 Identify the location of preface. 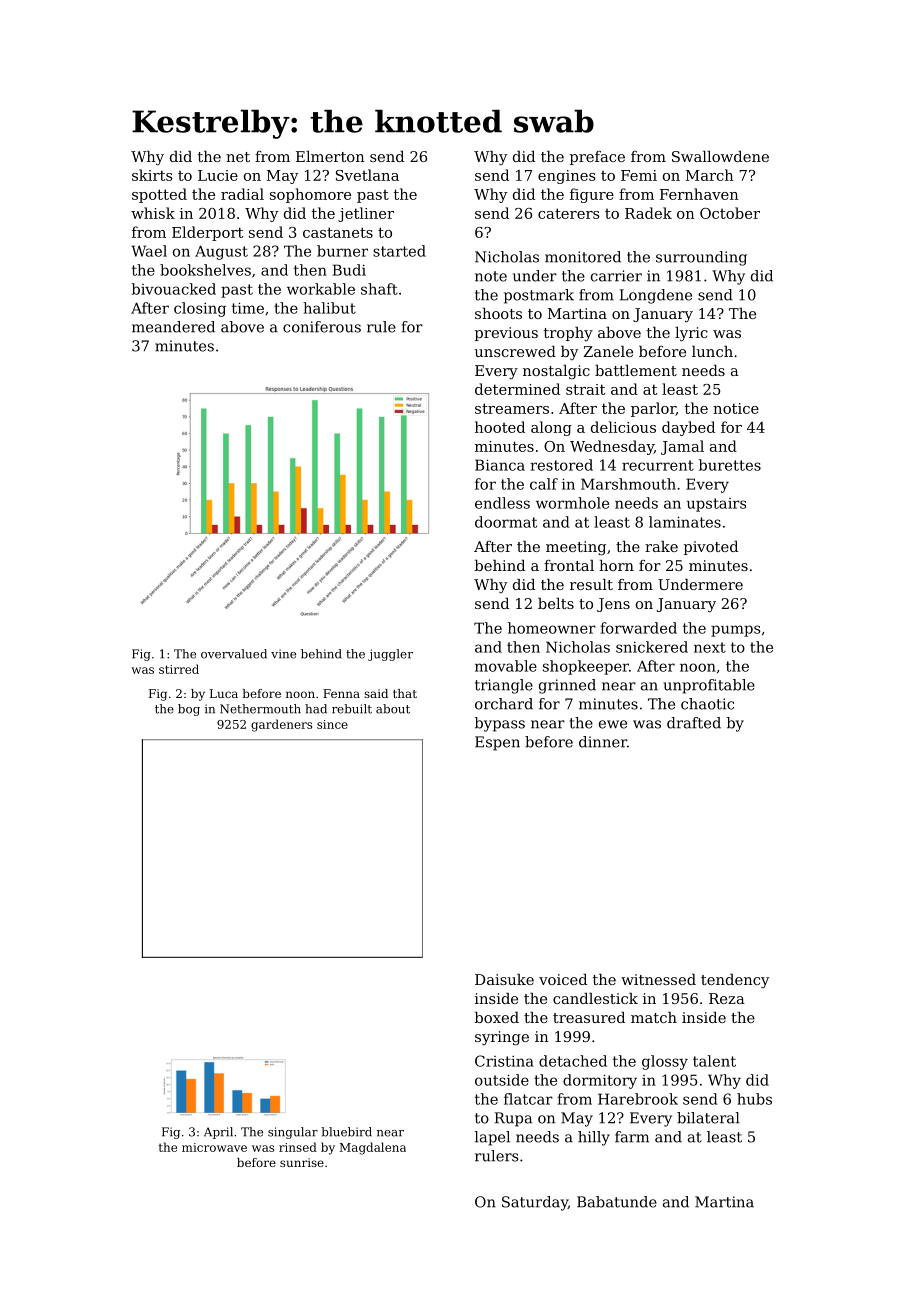
(597, 158).
